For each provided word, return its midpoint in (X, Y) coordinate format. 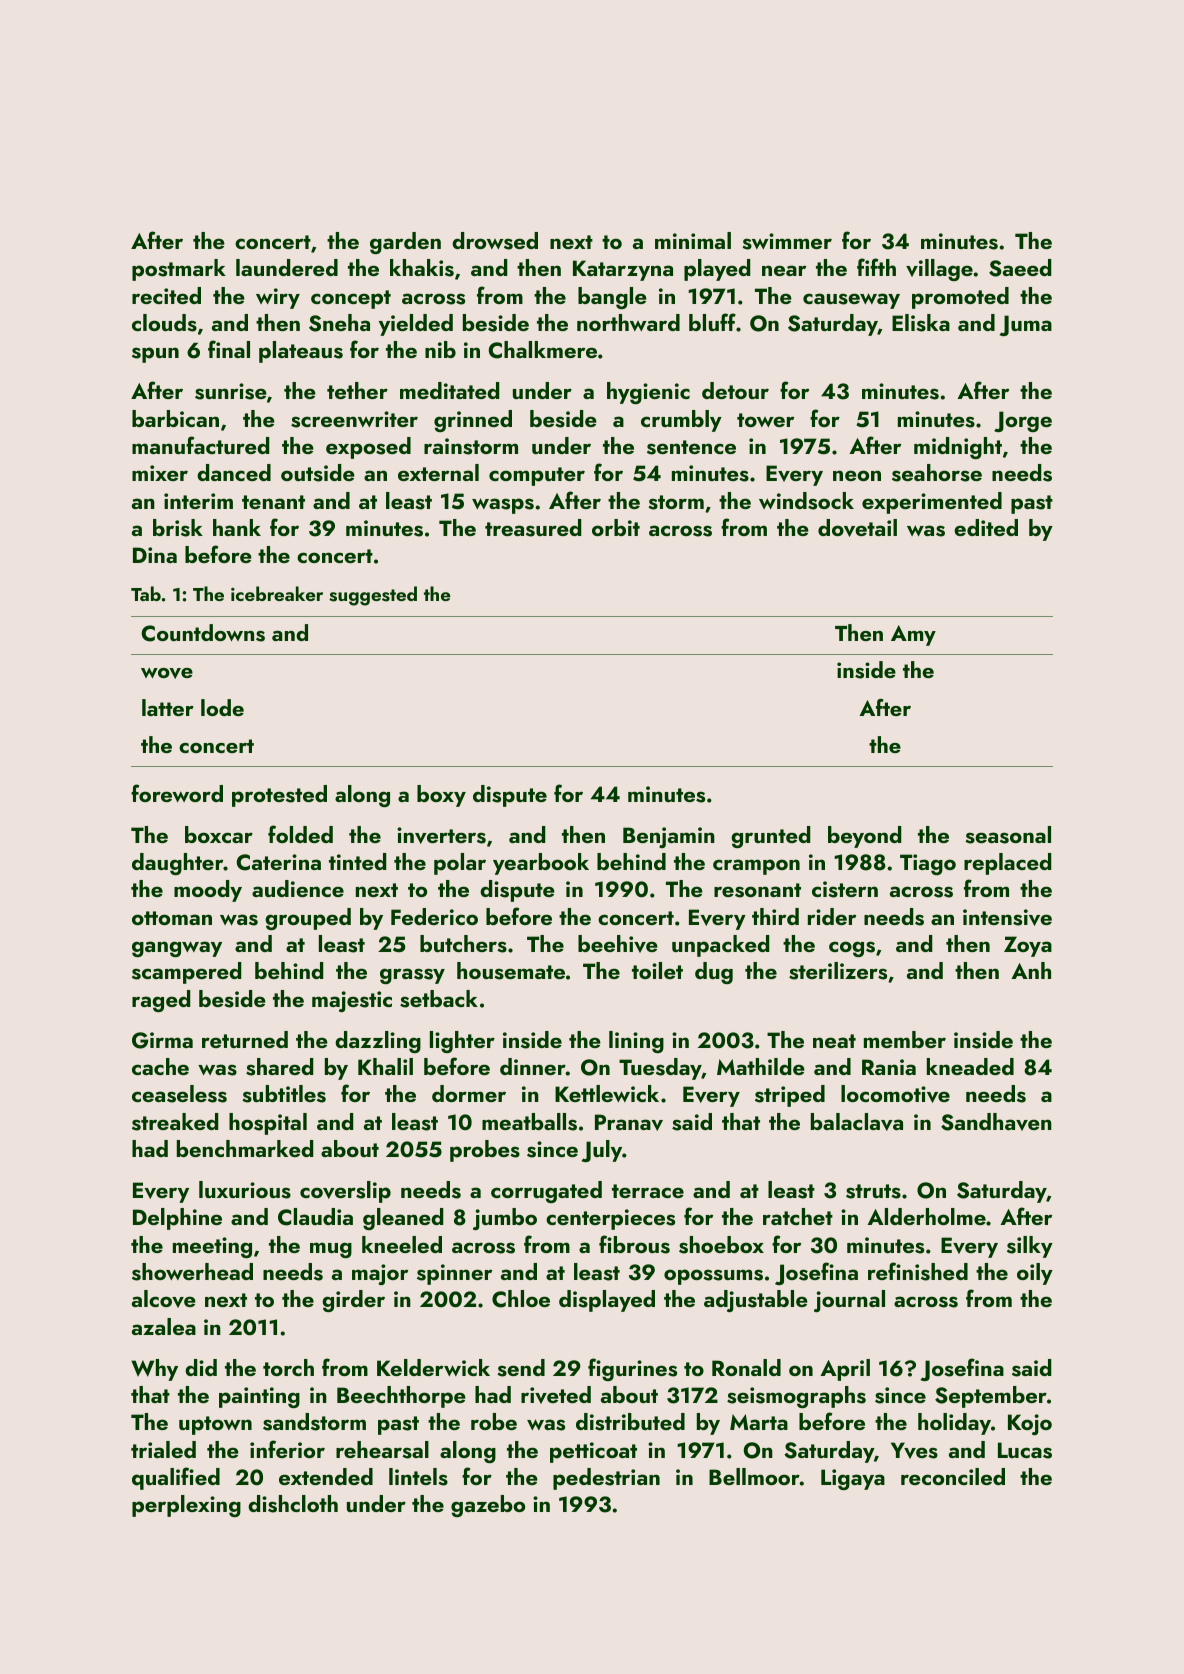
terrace (648, 1191)
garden (405, 243)
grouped (308, 919)
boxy (441, 796)
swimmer (787, 241)
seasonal (1008, 835)
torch (288, 1367)
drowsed (495, 241)
